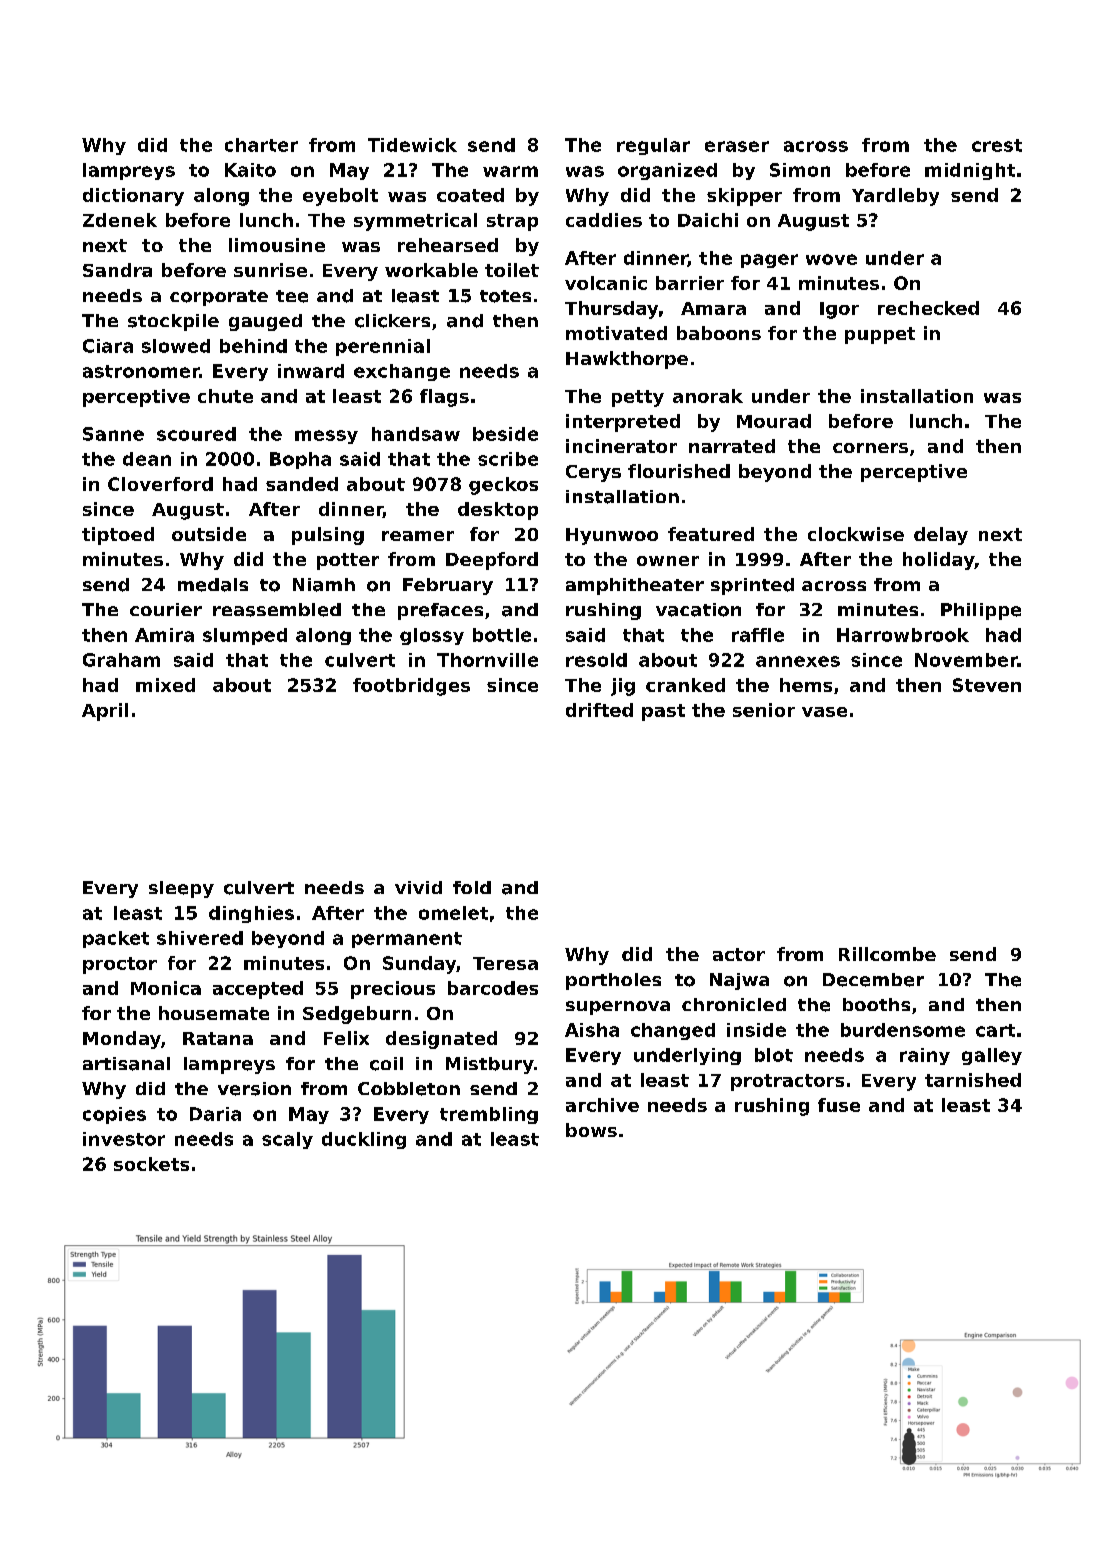  Describe the element at coordinates (490, 1065) in the image. I see `Mistbury` at that location.
